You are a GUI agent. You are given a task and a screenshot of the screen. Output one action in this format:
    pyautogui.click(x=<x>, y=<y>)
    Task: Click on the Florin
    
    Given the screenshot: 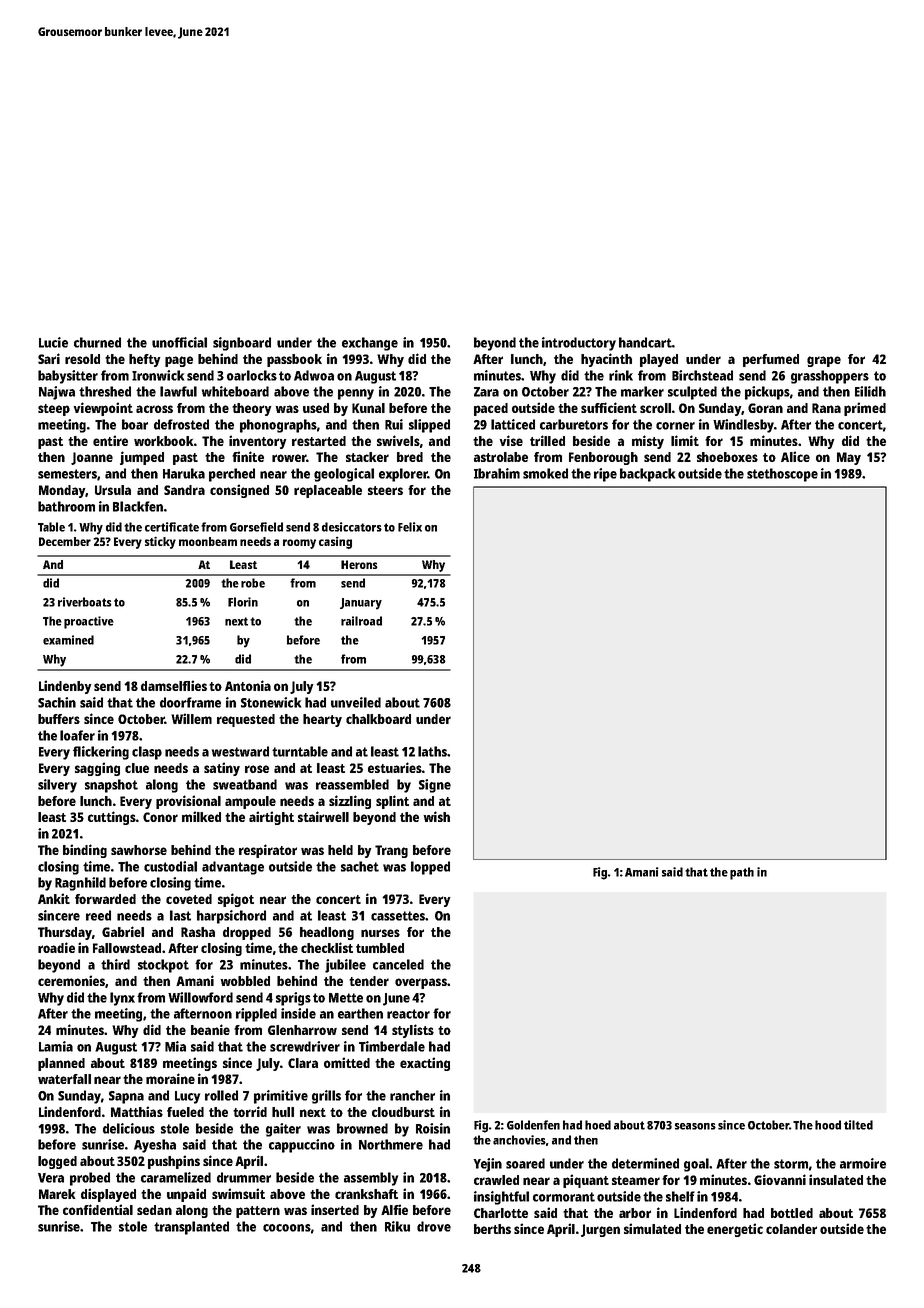 What is the action you would take?
    pyautogui.click(x=243, y=602)
